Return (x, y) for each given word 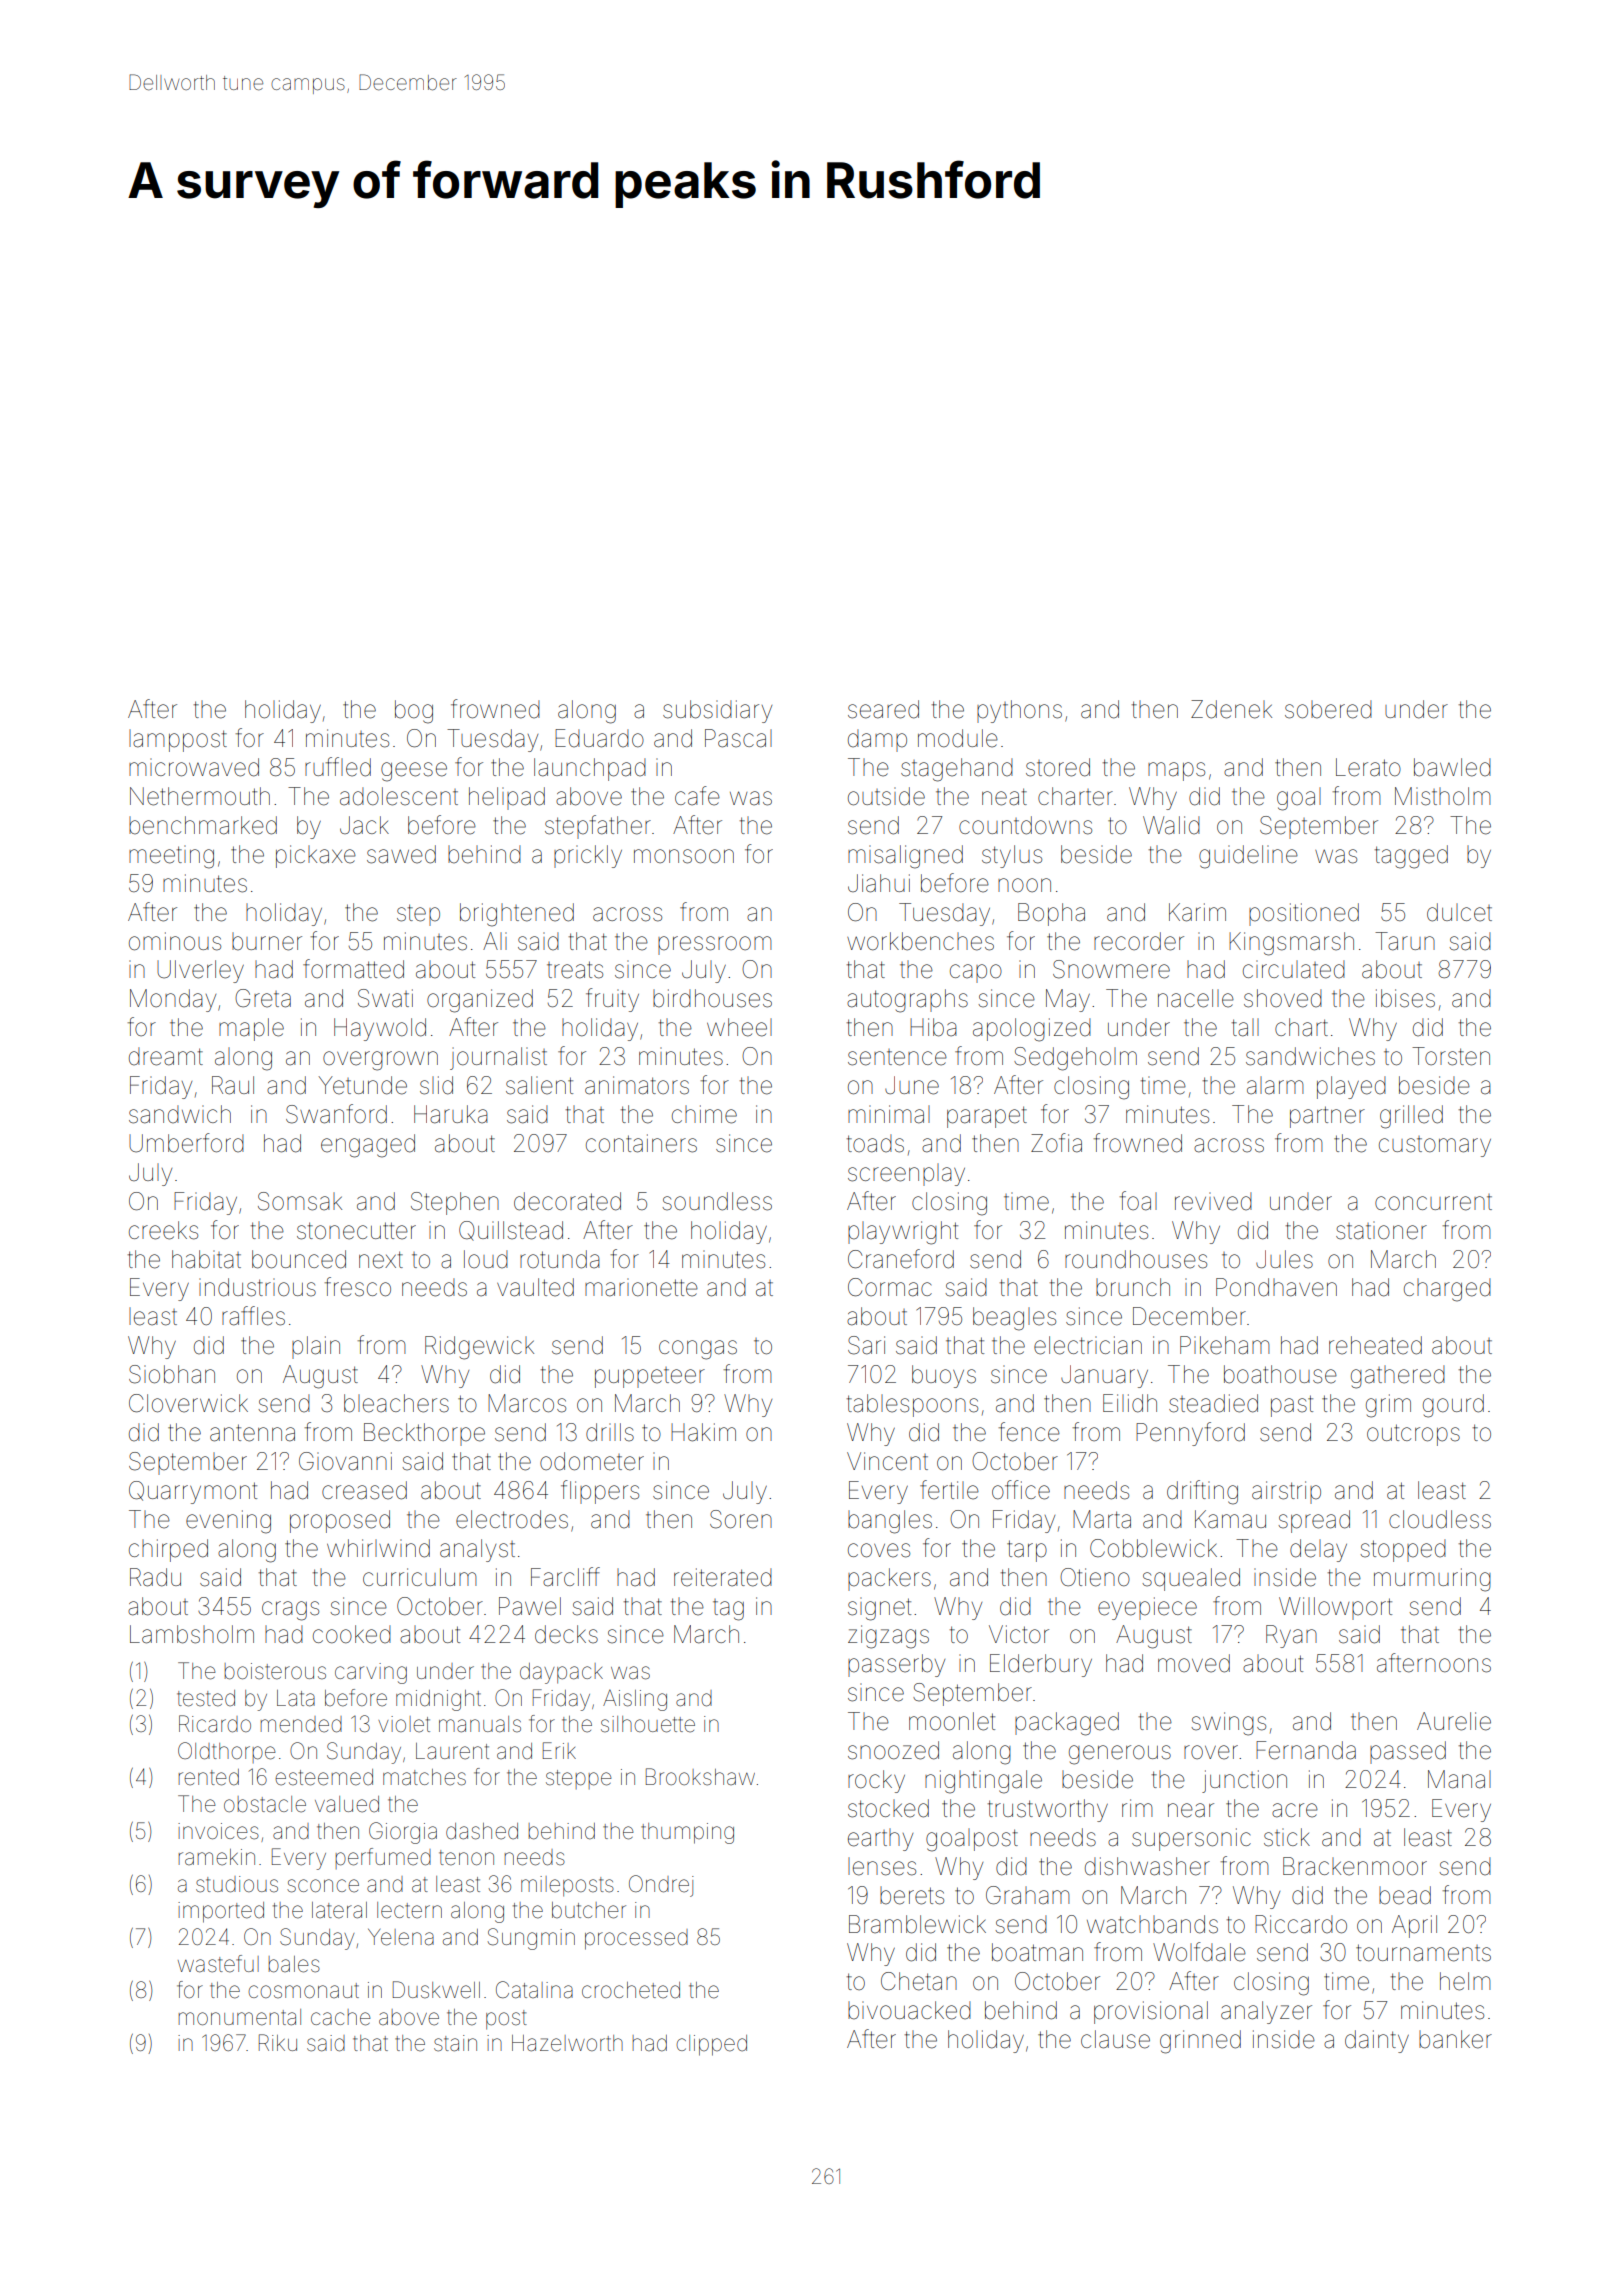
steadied (1213, 1403)
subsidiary (717, 711)
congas (698, 1350)
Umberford (186, 1143)
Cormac (890, 1287)
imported (221, 1912)
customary (1435, 1146)
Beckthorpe (424, 1434)
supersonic (1191, 1839)
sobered (1328, 709)
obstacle (265, 1804)
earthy (880, 1839)
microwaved (194, 767)
